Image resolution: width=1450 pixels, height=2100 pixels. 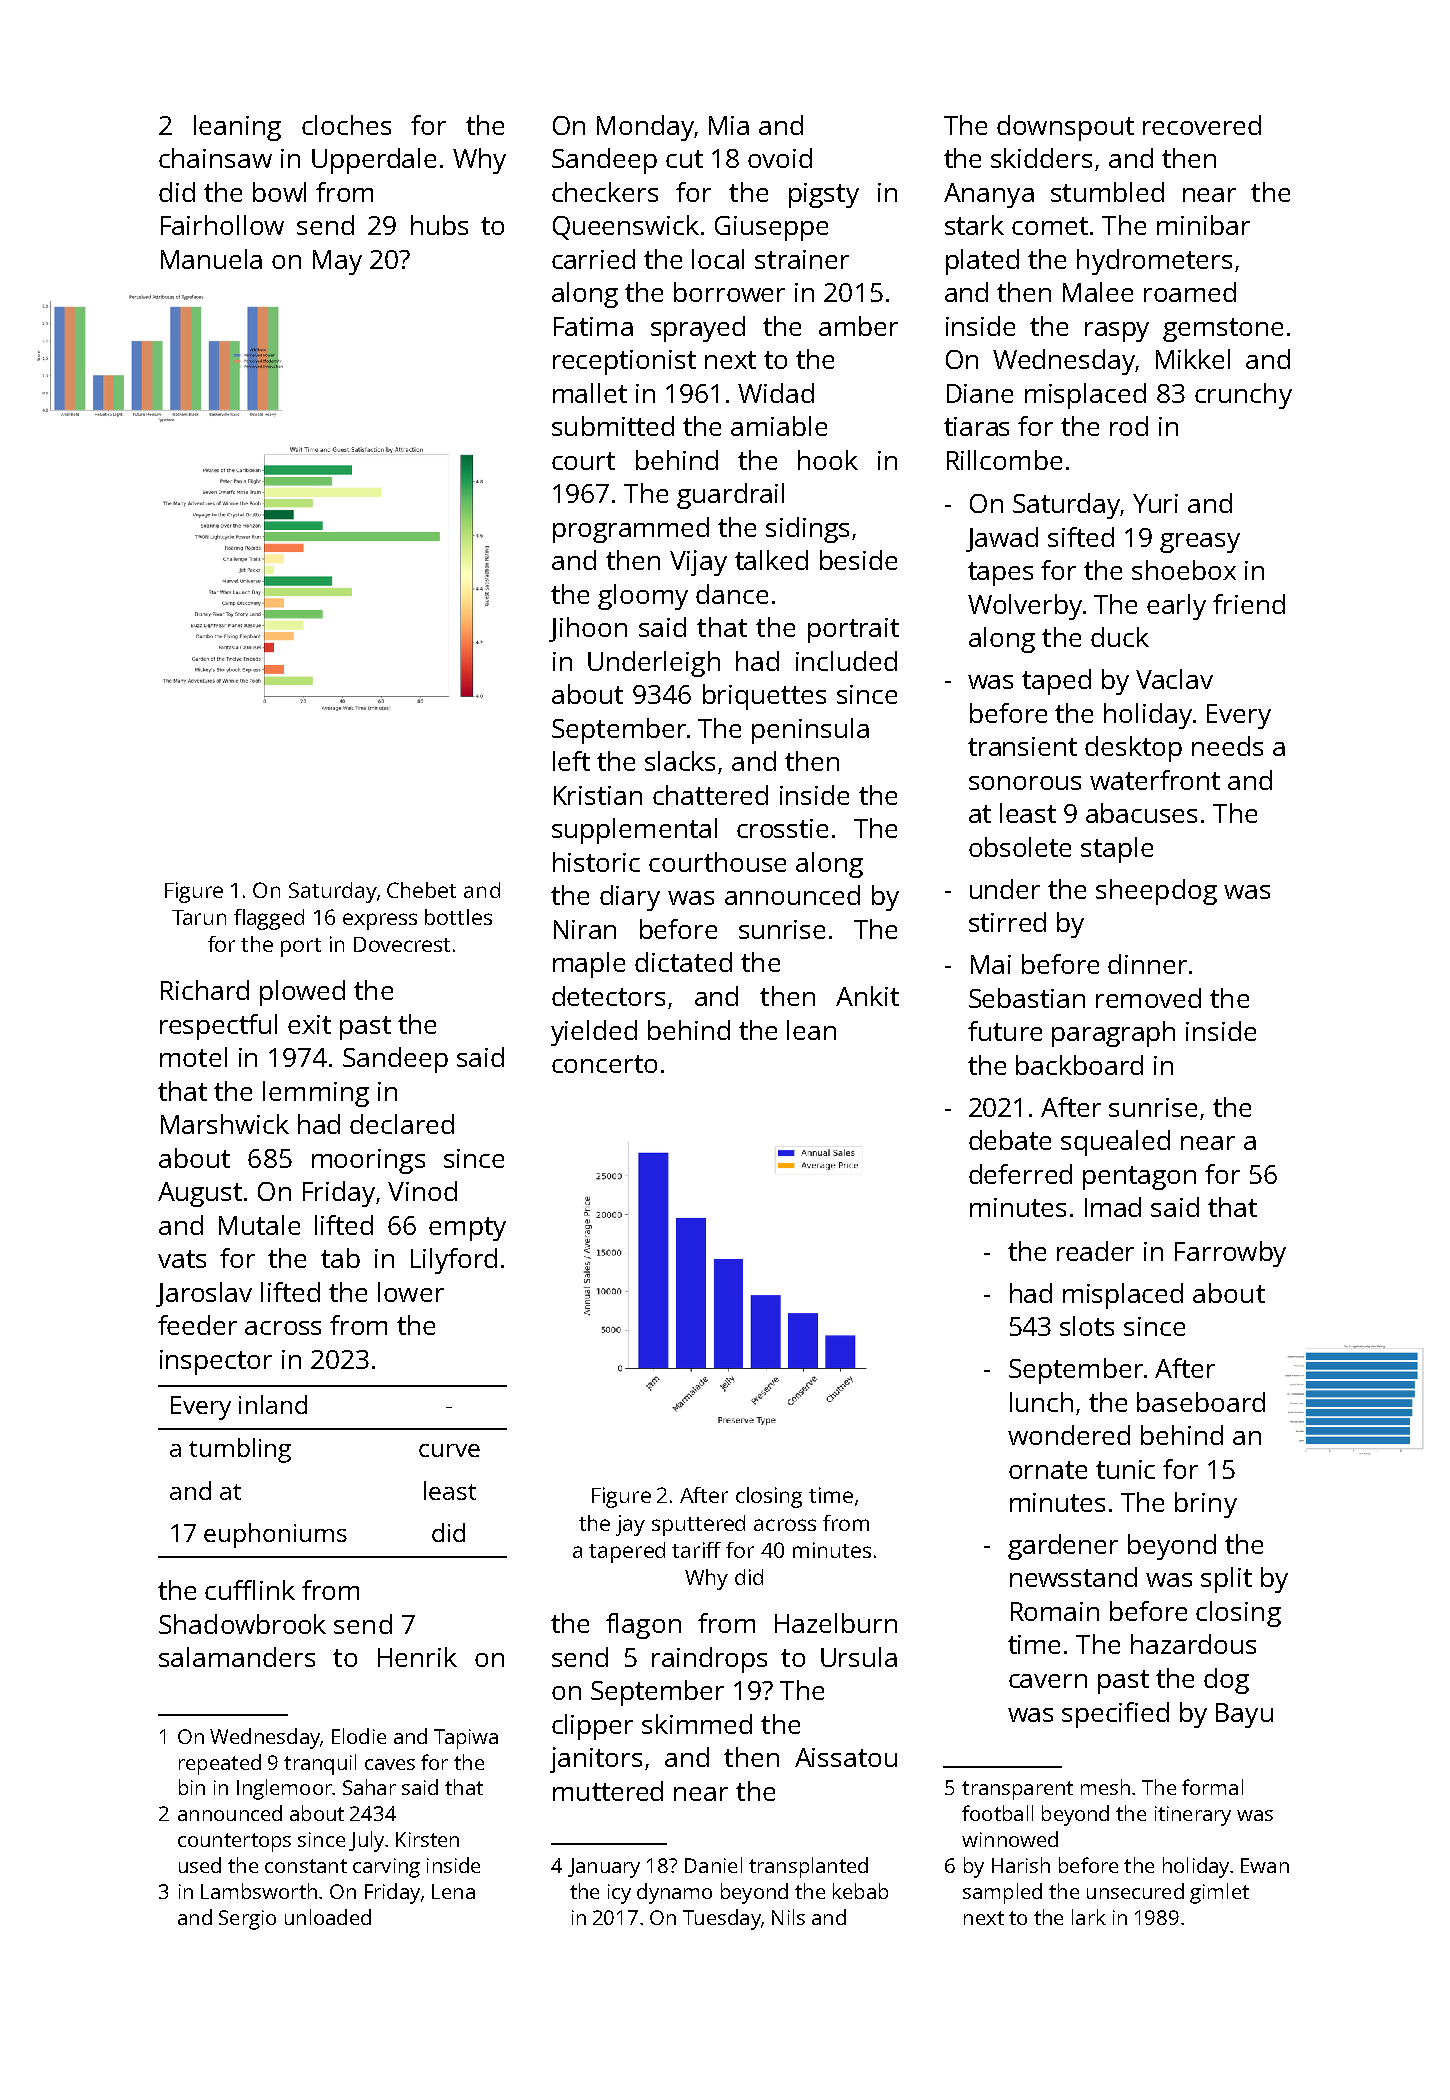 What do you see at coordinates (1190, 292) in the image?
I see `roamed` at bounding box center [1190, 292].
